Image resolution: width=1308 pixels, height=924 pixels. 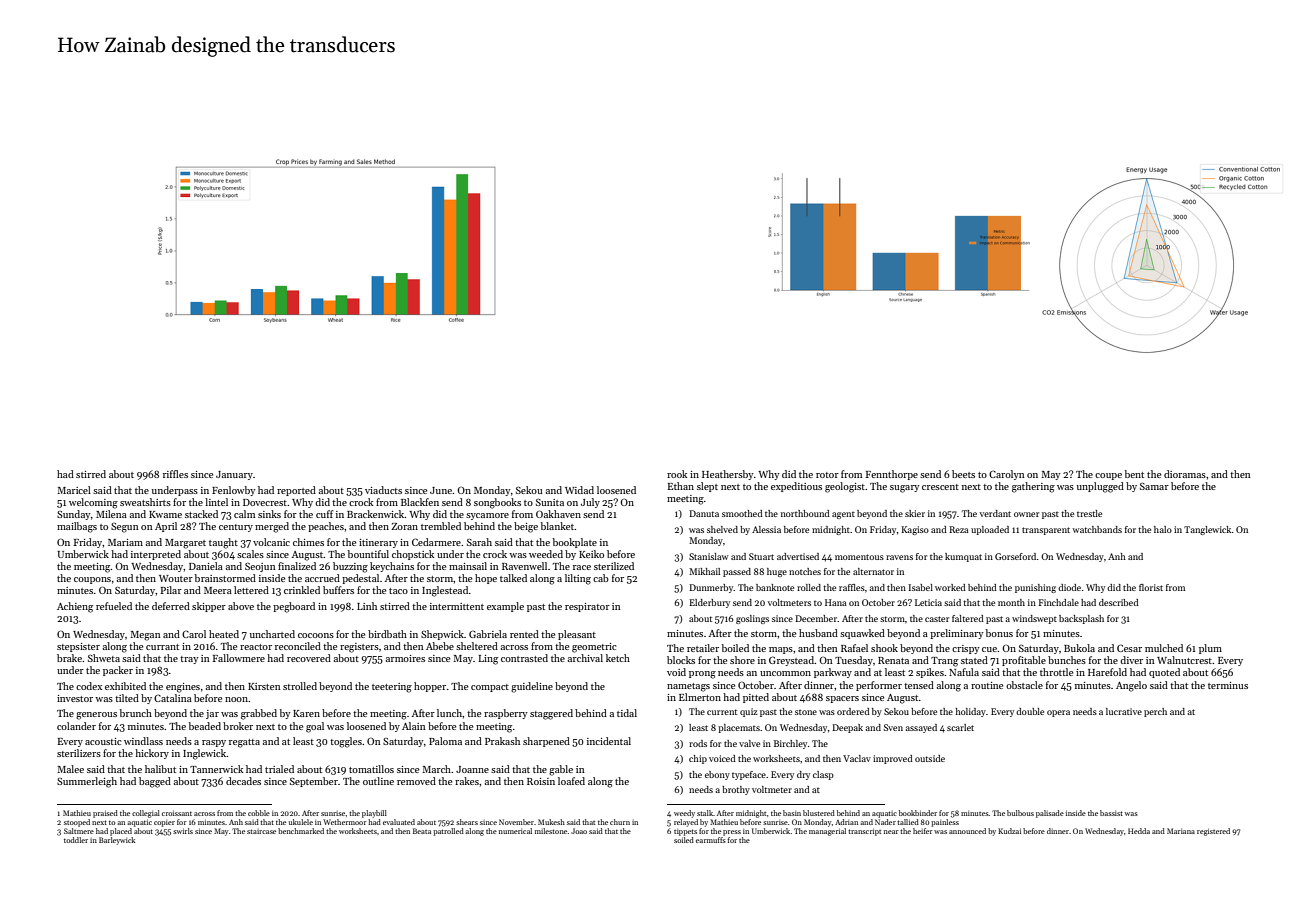 I want to click on beets, so click(x=963, y=474).
